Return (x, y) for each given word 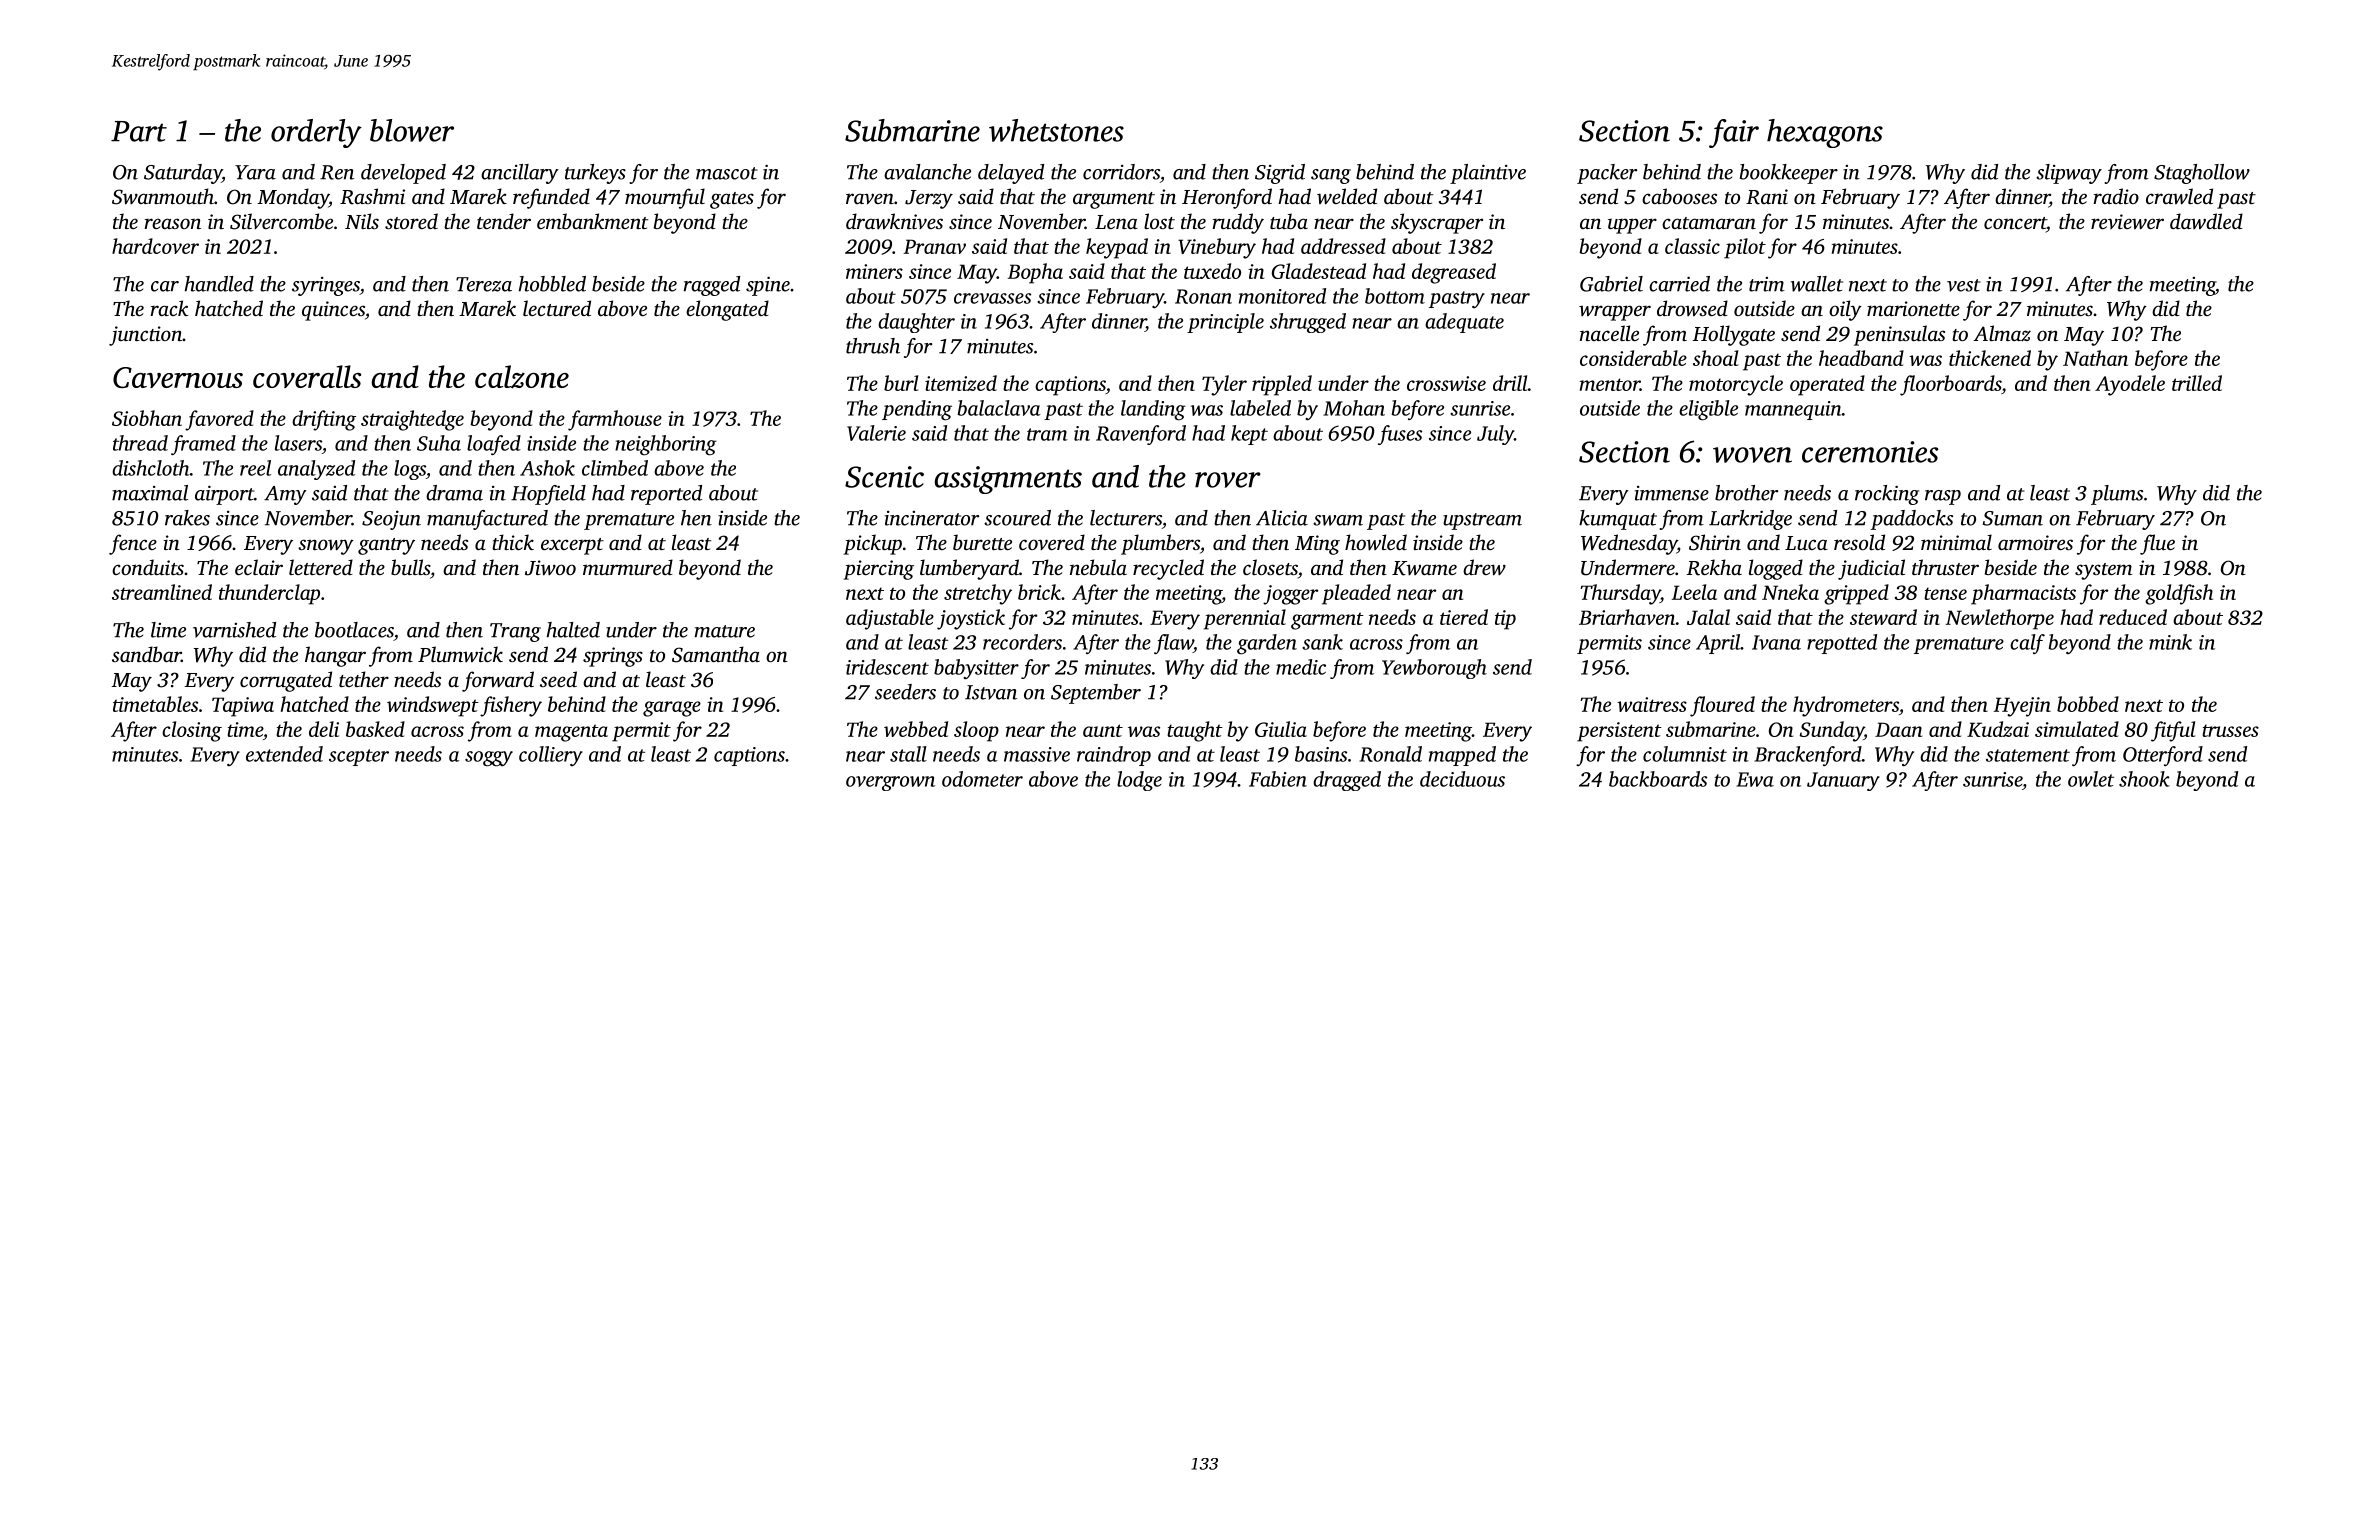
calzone (522, 377)
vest (1964, 285)
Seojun (391, 520)
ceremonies (1870, 452)
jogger (1290, 595)
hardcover (155, 246)
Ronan (1203, 296)
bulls (410, 567)
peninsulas (1899, 335)
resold (1859, 542)
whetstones (1056, 130)
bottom (1395, 296)
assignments (1008, 480)
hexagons (1825, 133)
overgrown (890, 783)
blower (412, 130)
